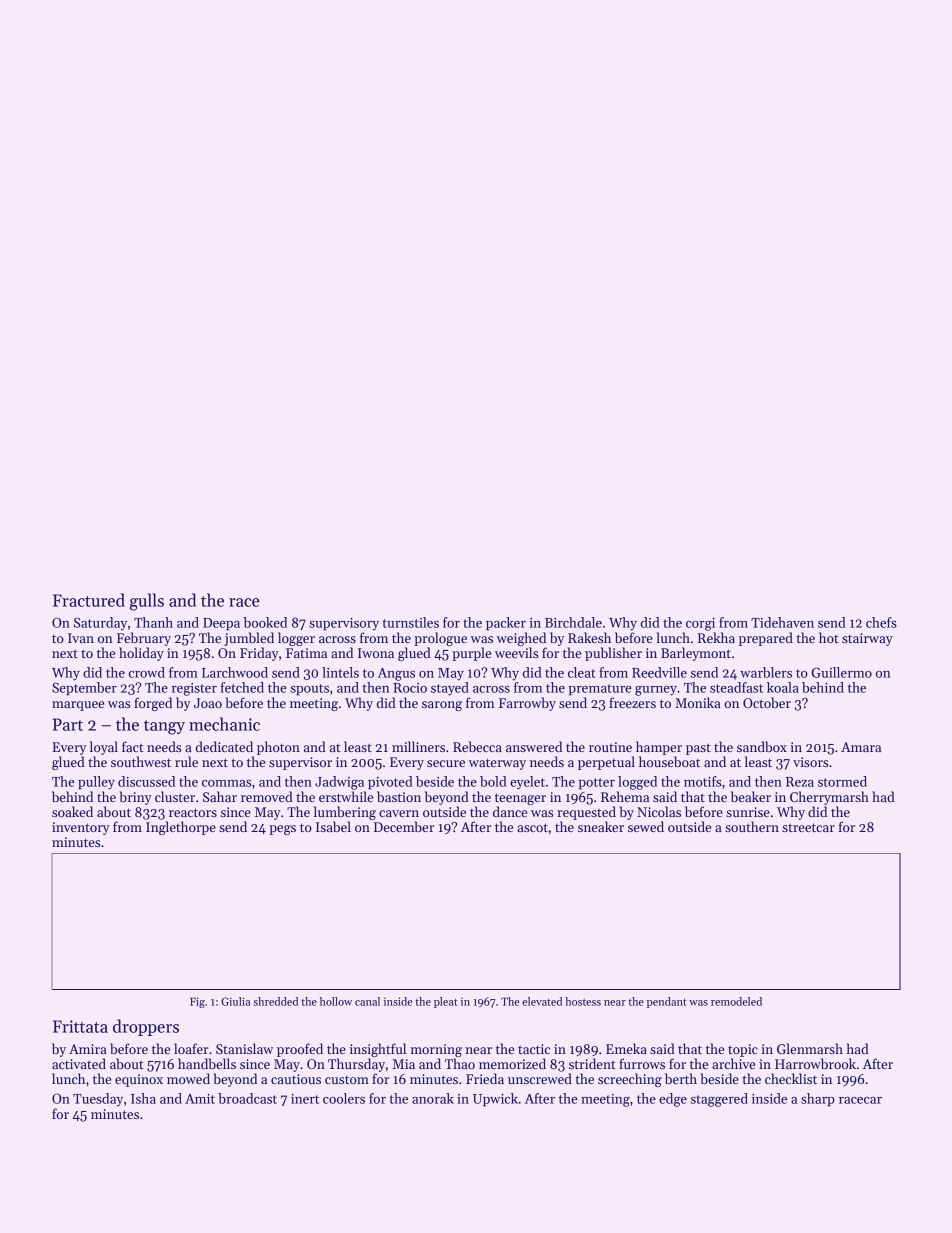  What do you see at coordinates (592, 1063) in the image?
I see `strident` at bounding box center [592, 1063].
